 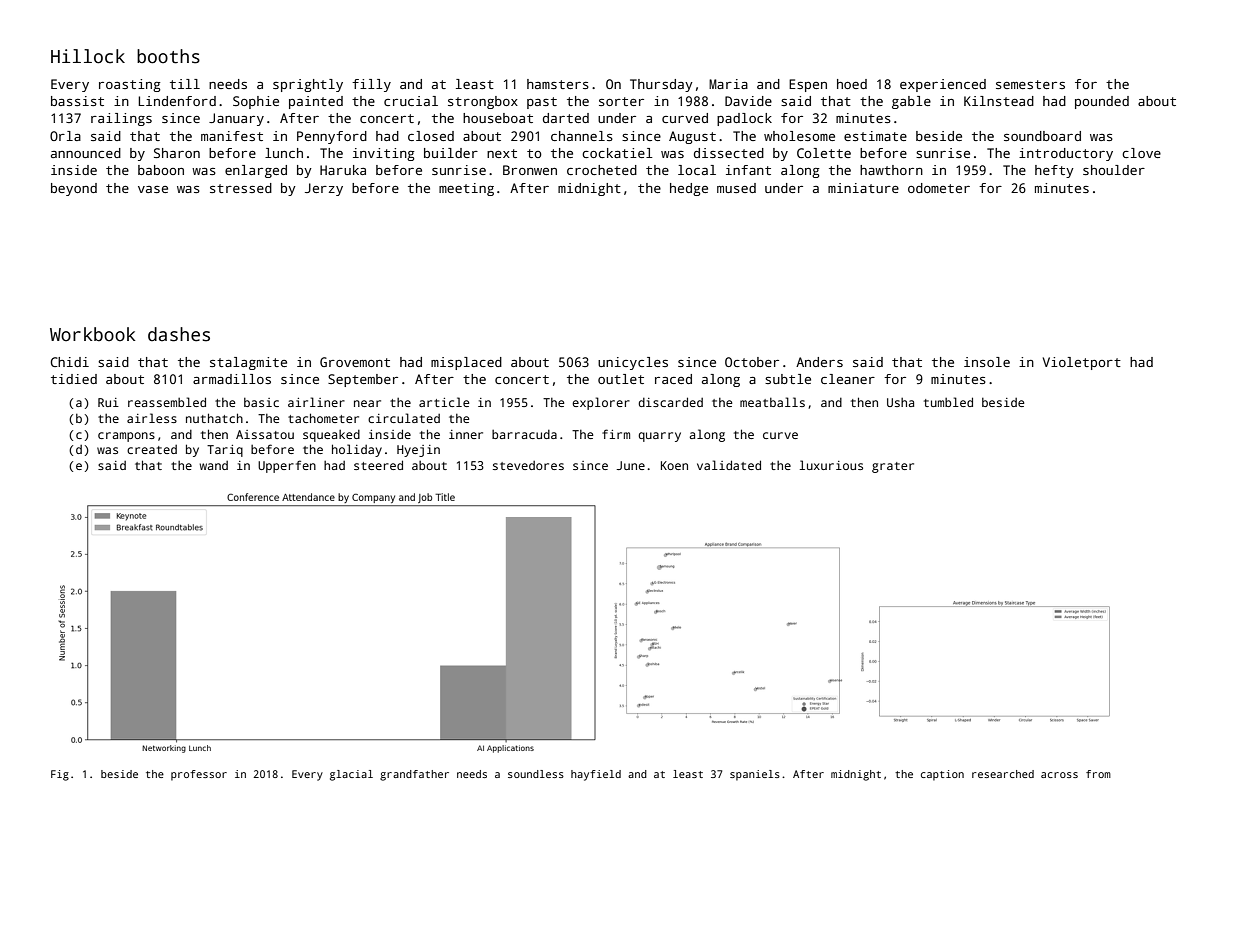 I want to click on odometer, so click(x=939, y=188).
